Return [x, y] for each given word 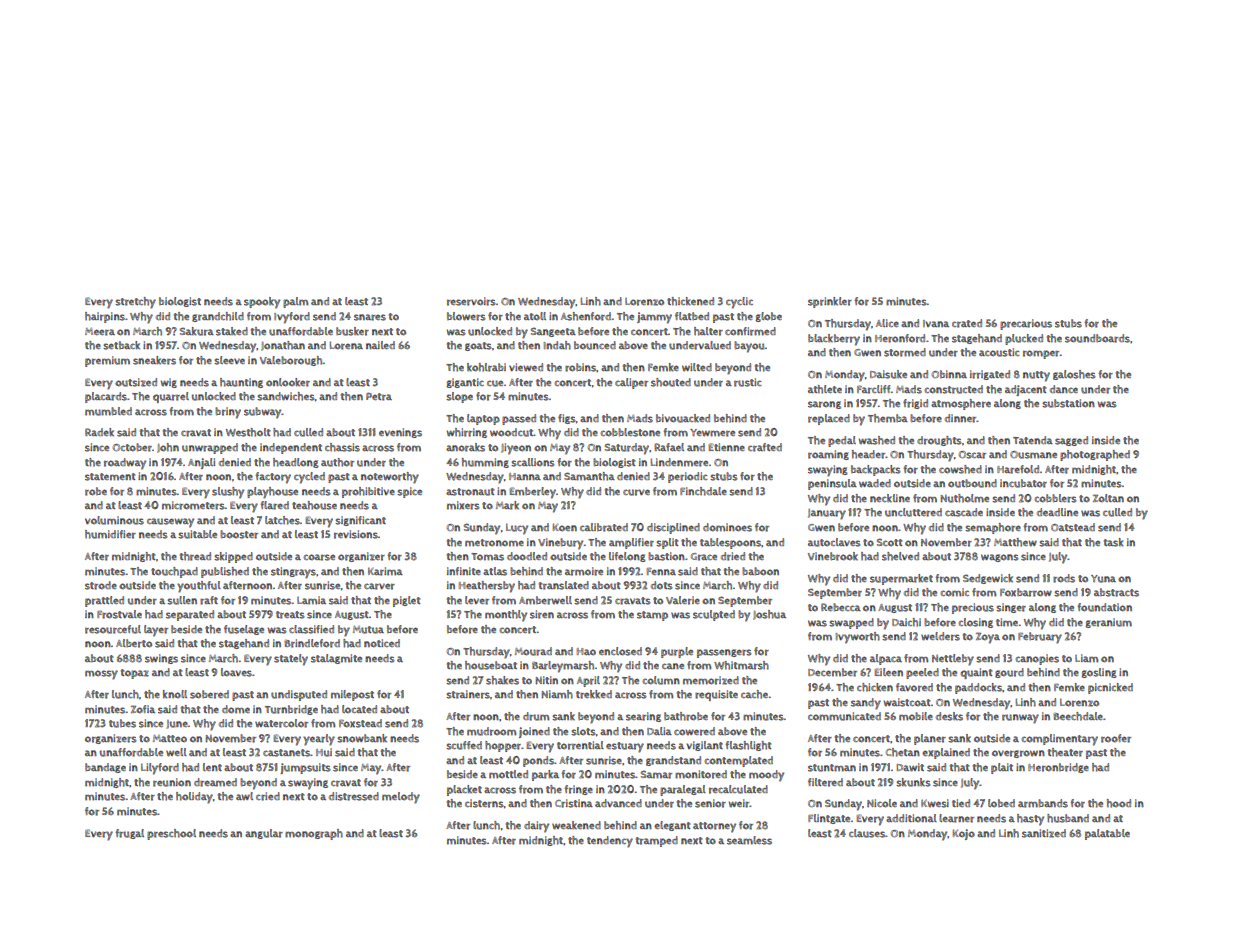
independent [291, 448]
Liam [1086, 658]
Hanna [525, 476]
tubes [122, 723]
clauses [867, 833]
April [588, 681]
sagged [1071, 441]
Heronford [900, 338]
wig [169, 383]
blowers [466, 316]
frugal [129, 834]
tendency [610, 842]
